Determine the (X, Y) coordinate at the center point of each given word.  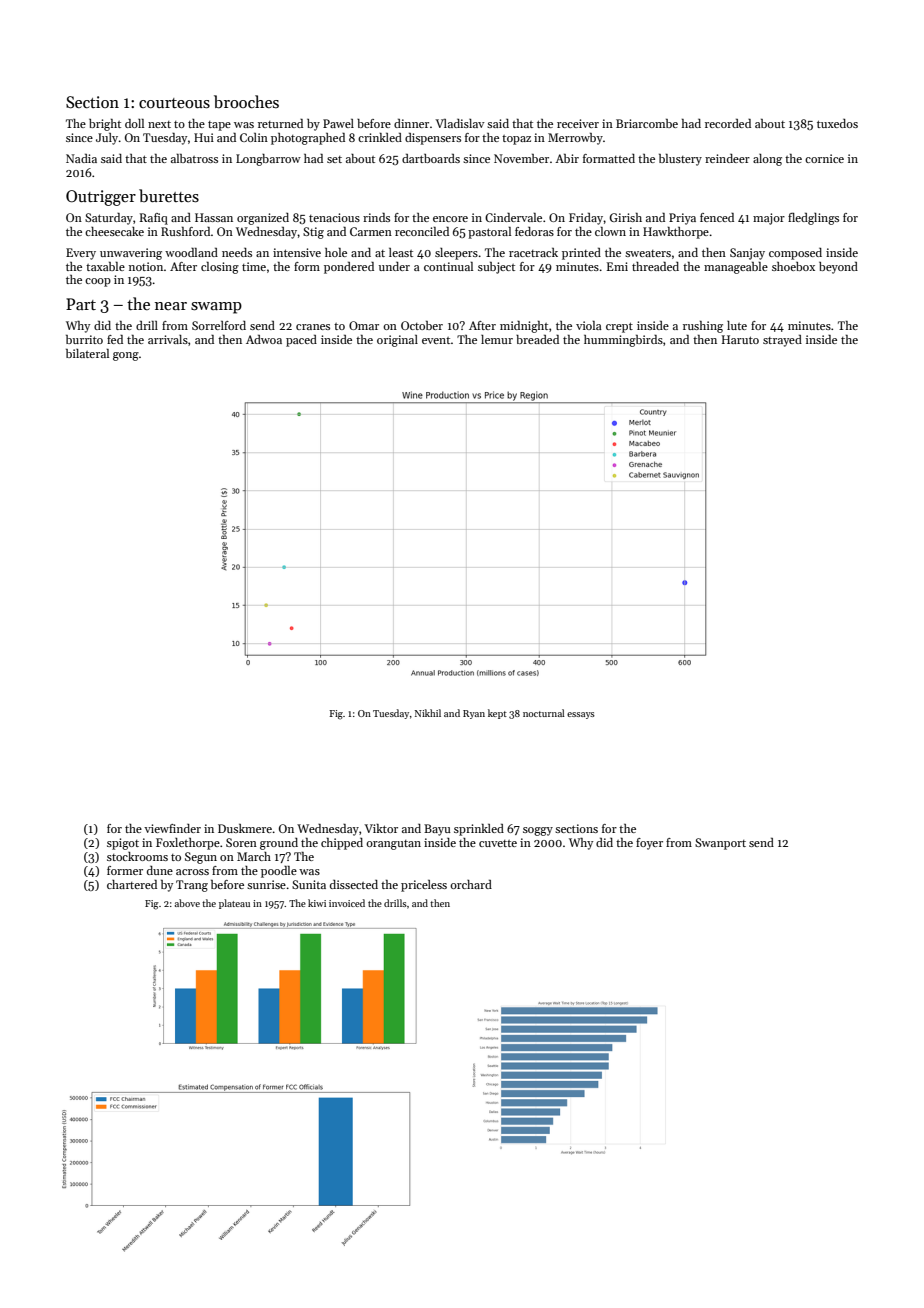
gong (126, 356)
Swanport (720, 844)
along (767, 160)
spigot (123, 844)
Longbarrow (268, 160)
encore (450, 219)
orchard (471, 884)
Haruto (740, 339)
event (436, 340)
